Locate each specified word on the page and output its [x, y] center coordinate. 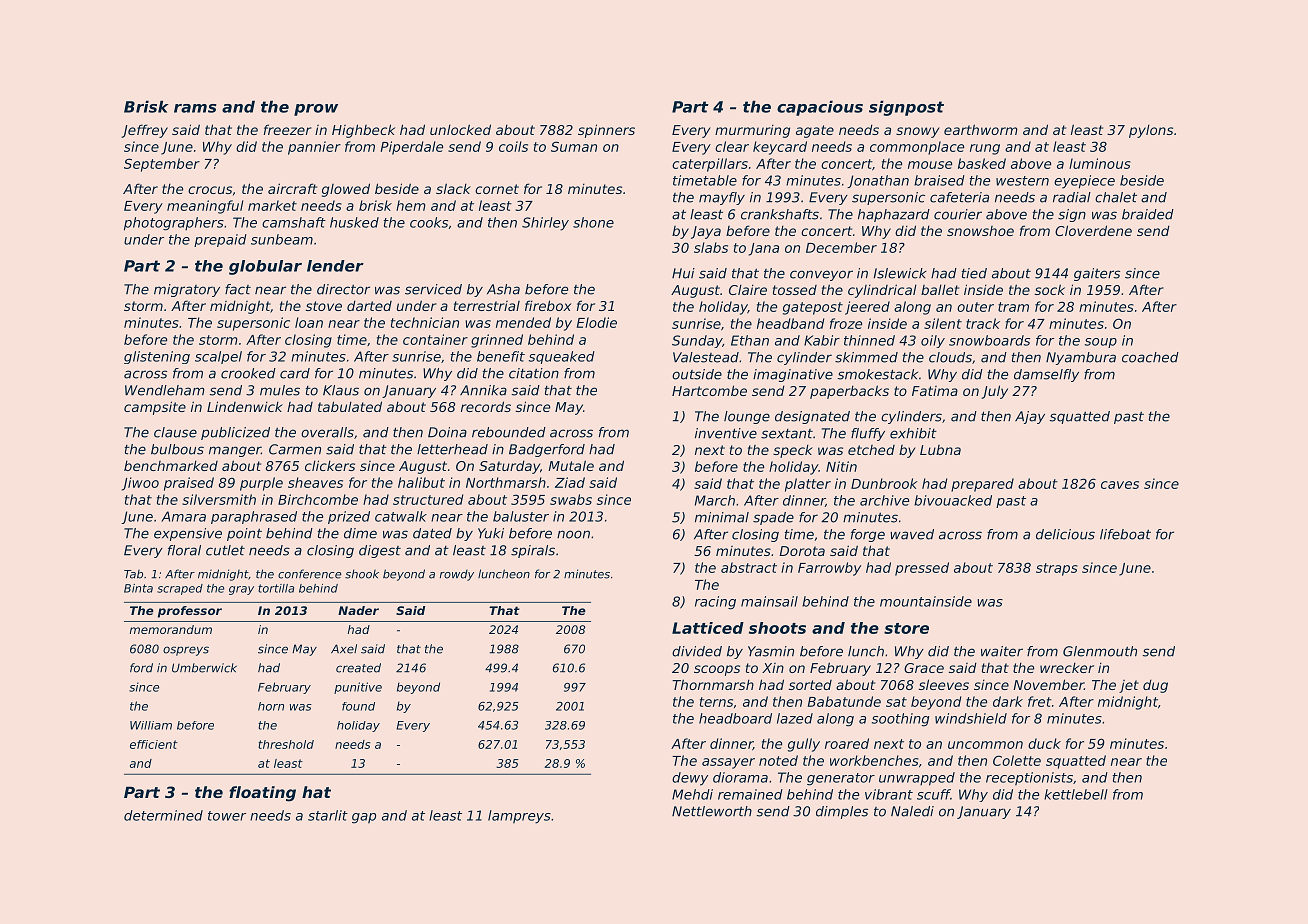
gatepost [813, 308]
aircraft [292, 188]
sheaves [315, 482]
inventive [726, 433]
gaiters [1097, 274]
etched [871, 450]
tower [227, 816]
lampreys [519, 817]
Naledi [912, 811]
